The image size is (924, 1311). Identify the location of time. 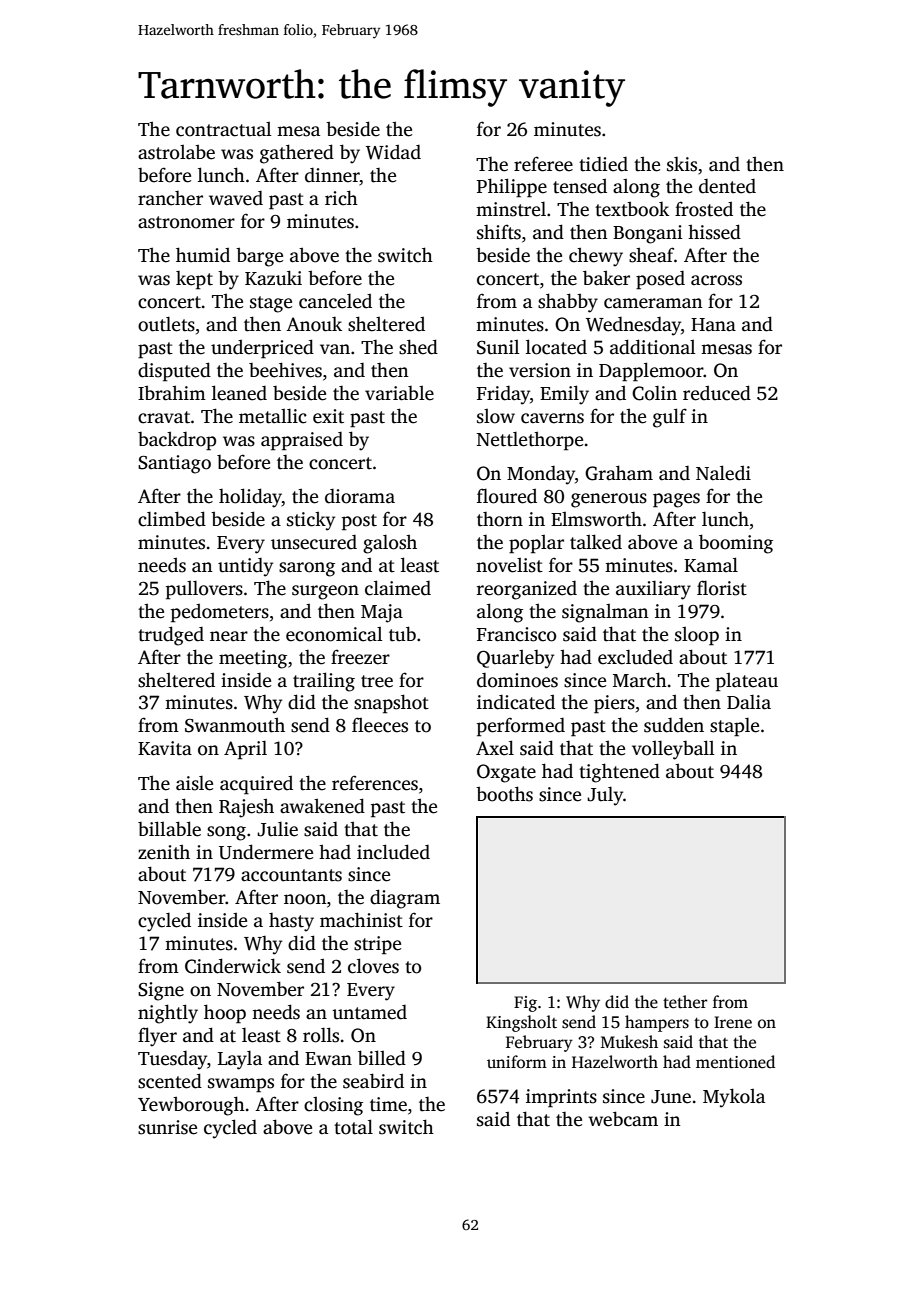
(388, 1104).
